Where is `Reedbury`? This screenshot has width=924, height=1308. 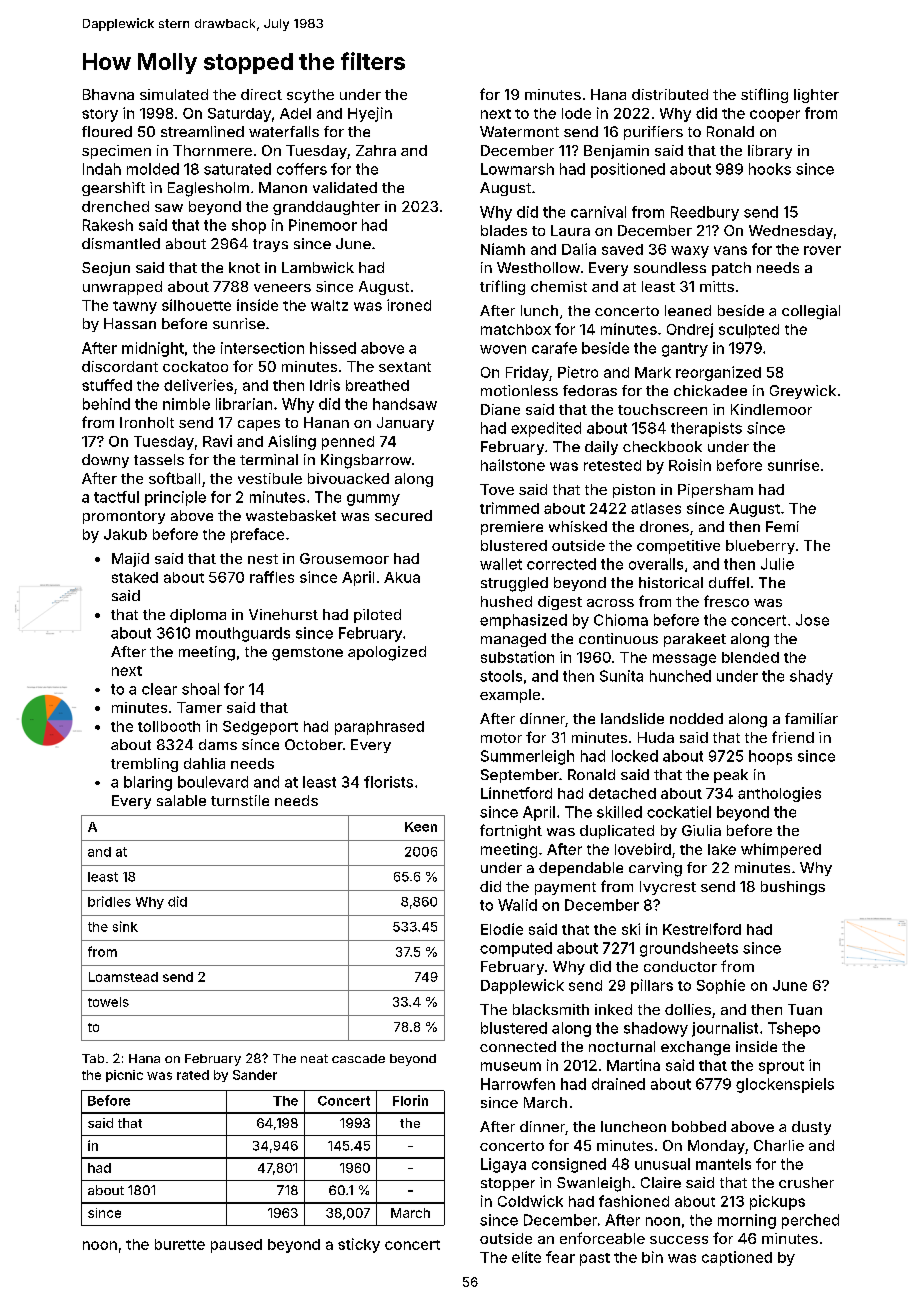 Reedbury is located at coordinates (705, 213).
